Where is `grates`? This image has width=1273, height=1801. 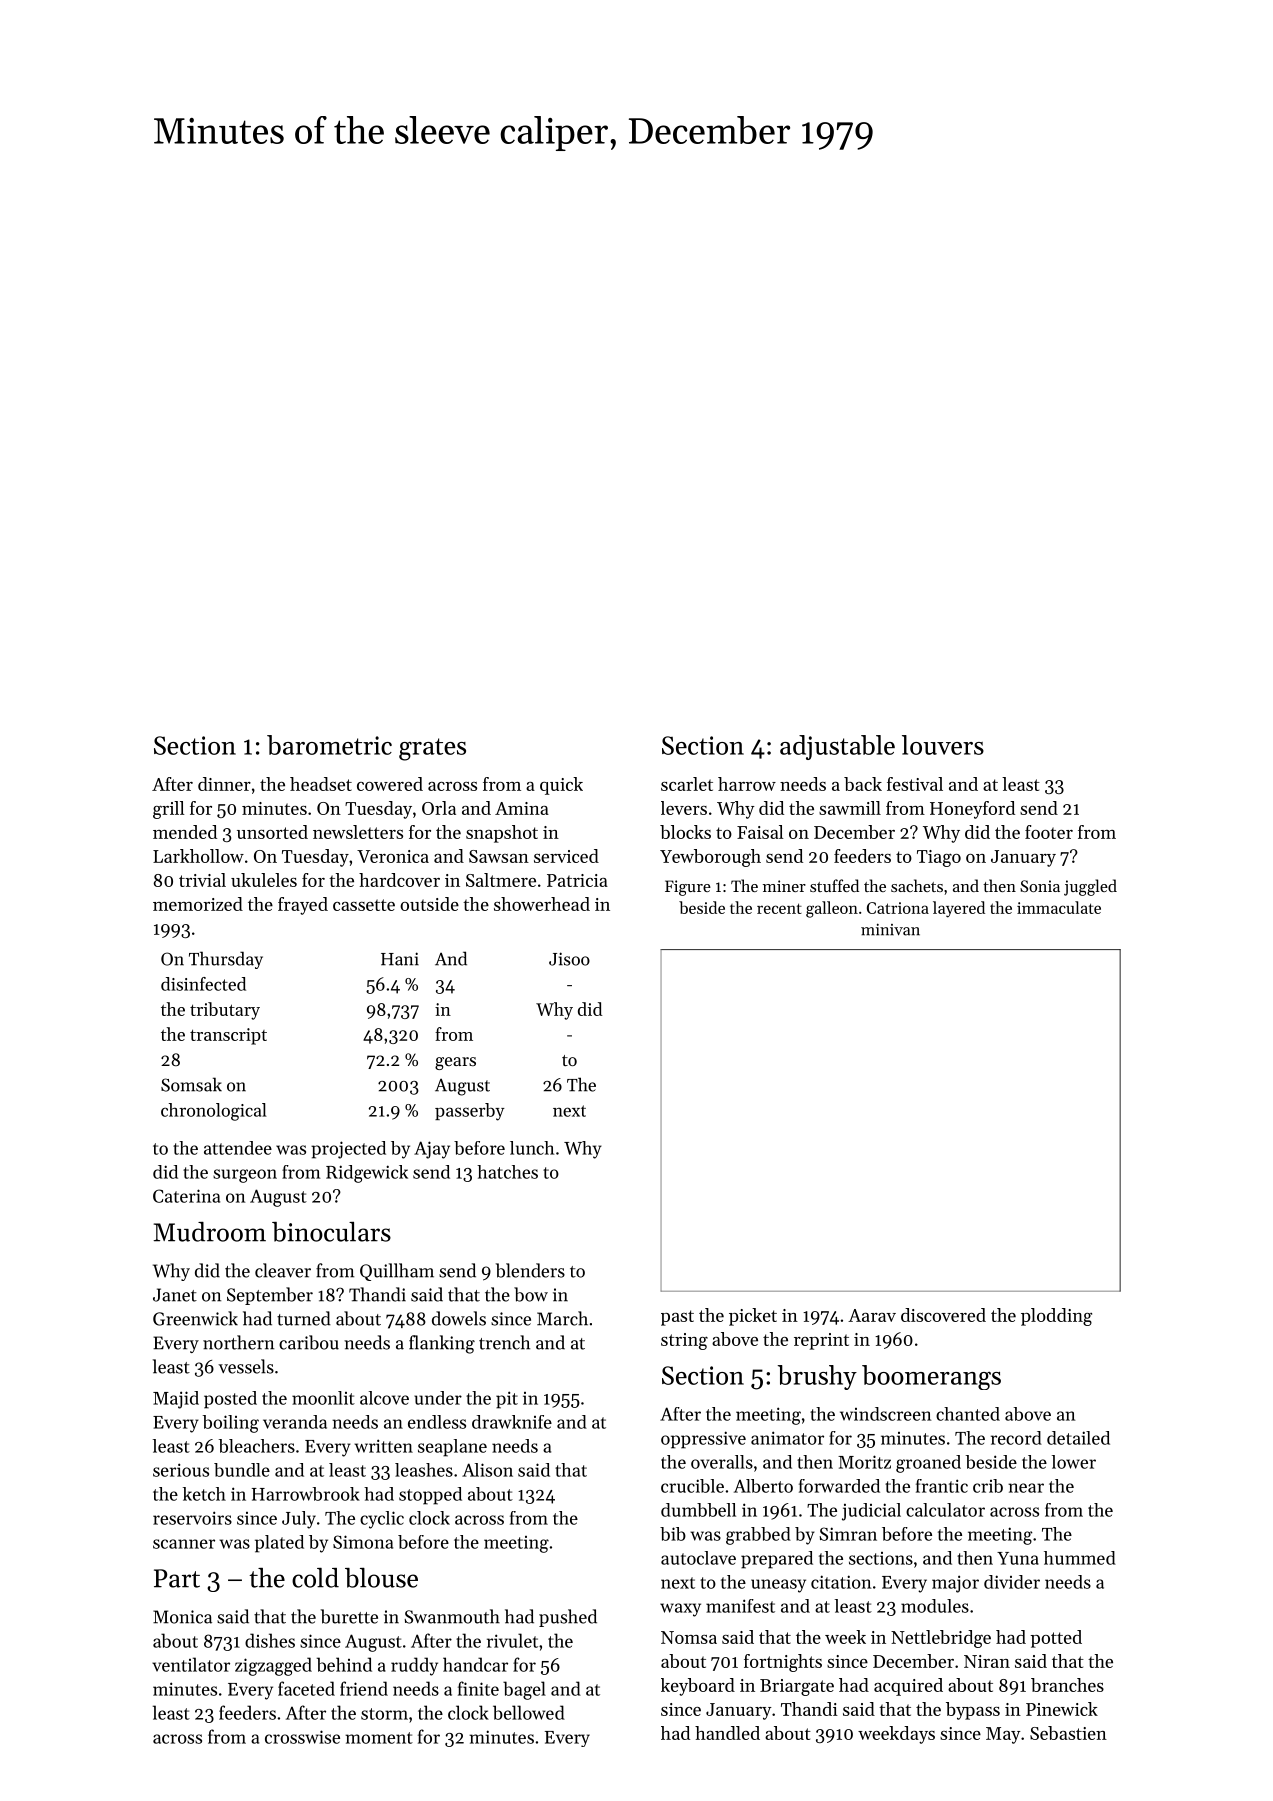 grates is located at coordinates (432, 749).
